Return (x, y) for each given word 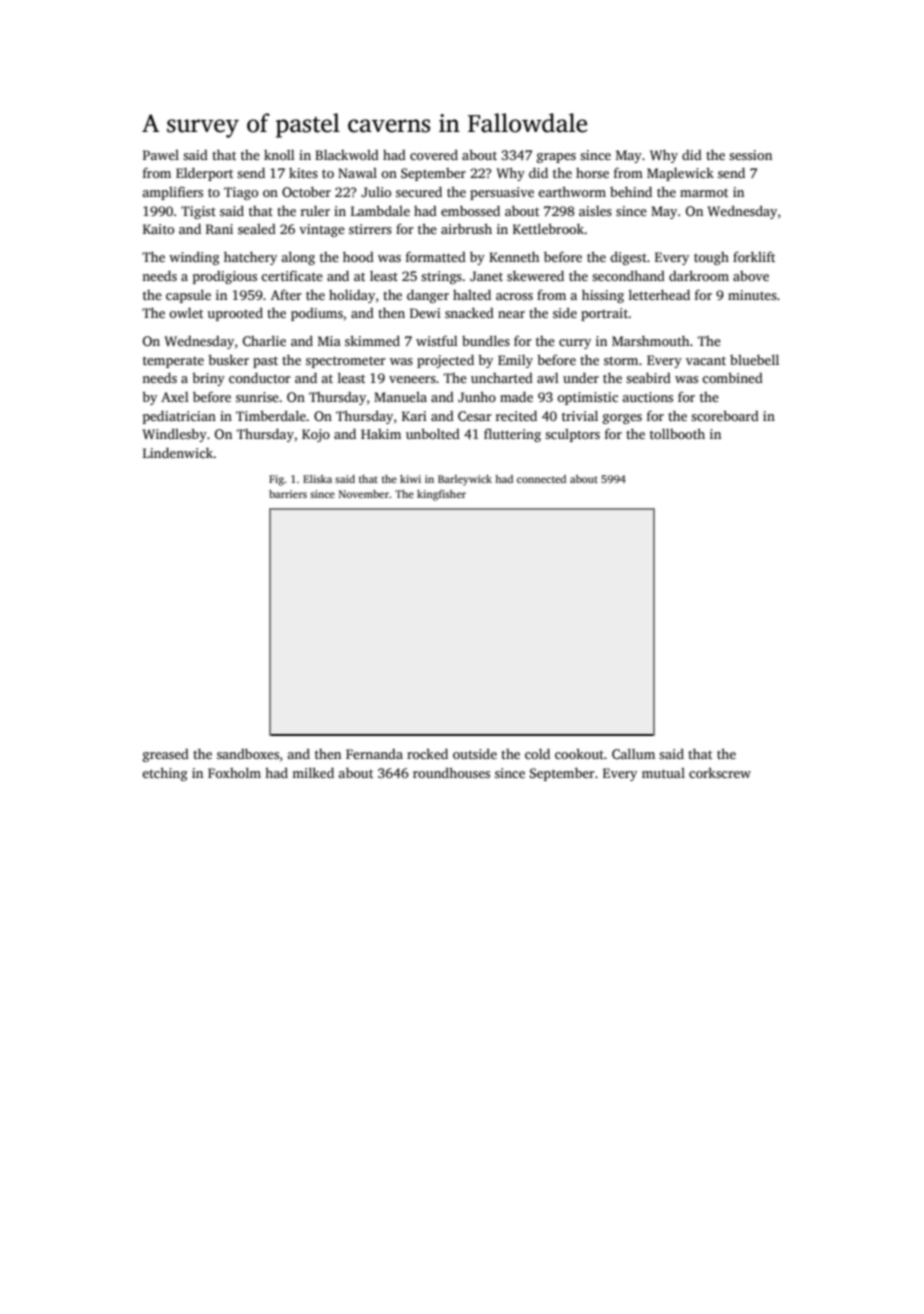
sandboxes (248, 753)
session (750, 155)
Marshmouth (650, 340)
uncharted (502, 378)
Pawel (161, 155)
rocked (427, 753)
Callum (633, 753)
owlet (186, 313)
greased (166, 755)
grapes (556, 158)
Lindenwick (178, 452)
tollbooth (677, 433)
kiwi (410, 479)
